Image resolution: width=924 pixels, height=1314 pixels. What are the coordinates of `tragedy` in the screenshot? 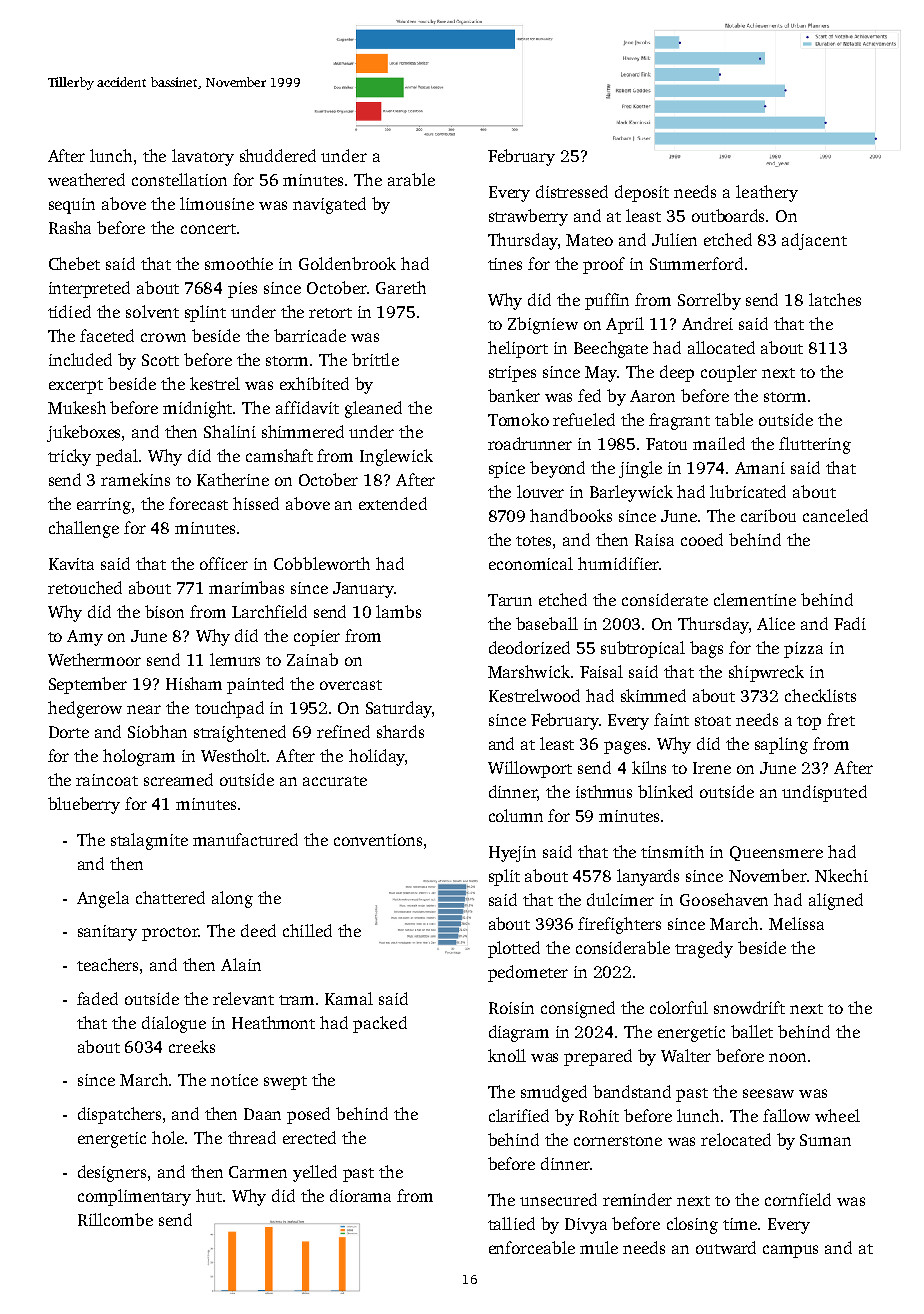 It's located at (704, 949).
